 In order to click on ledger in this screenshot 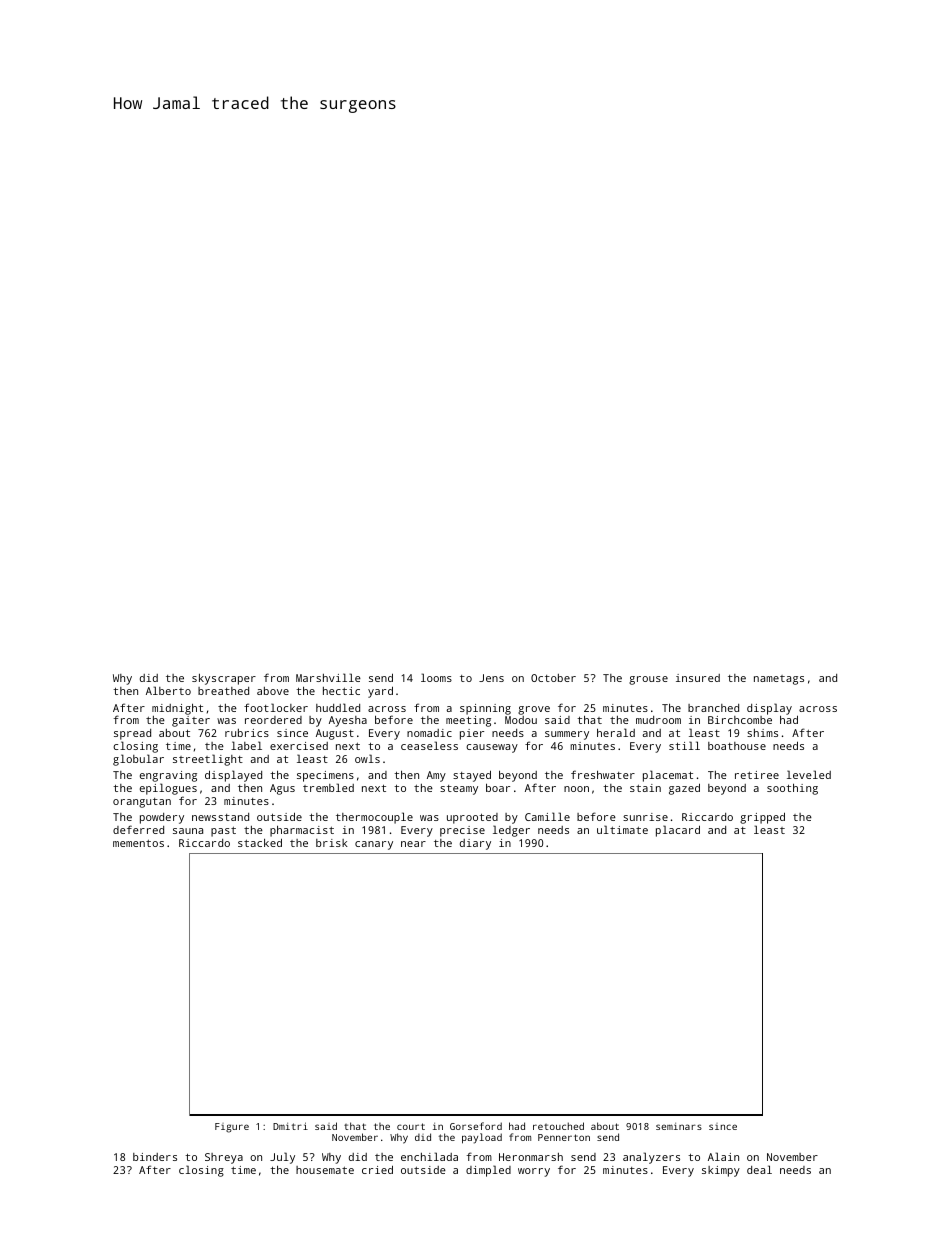, I will do `click(511, 831)`.
